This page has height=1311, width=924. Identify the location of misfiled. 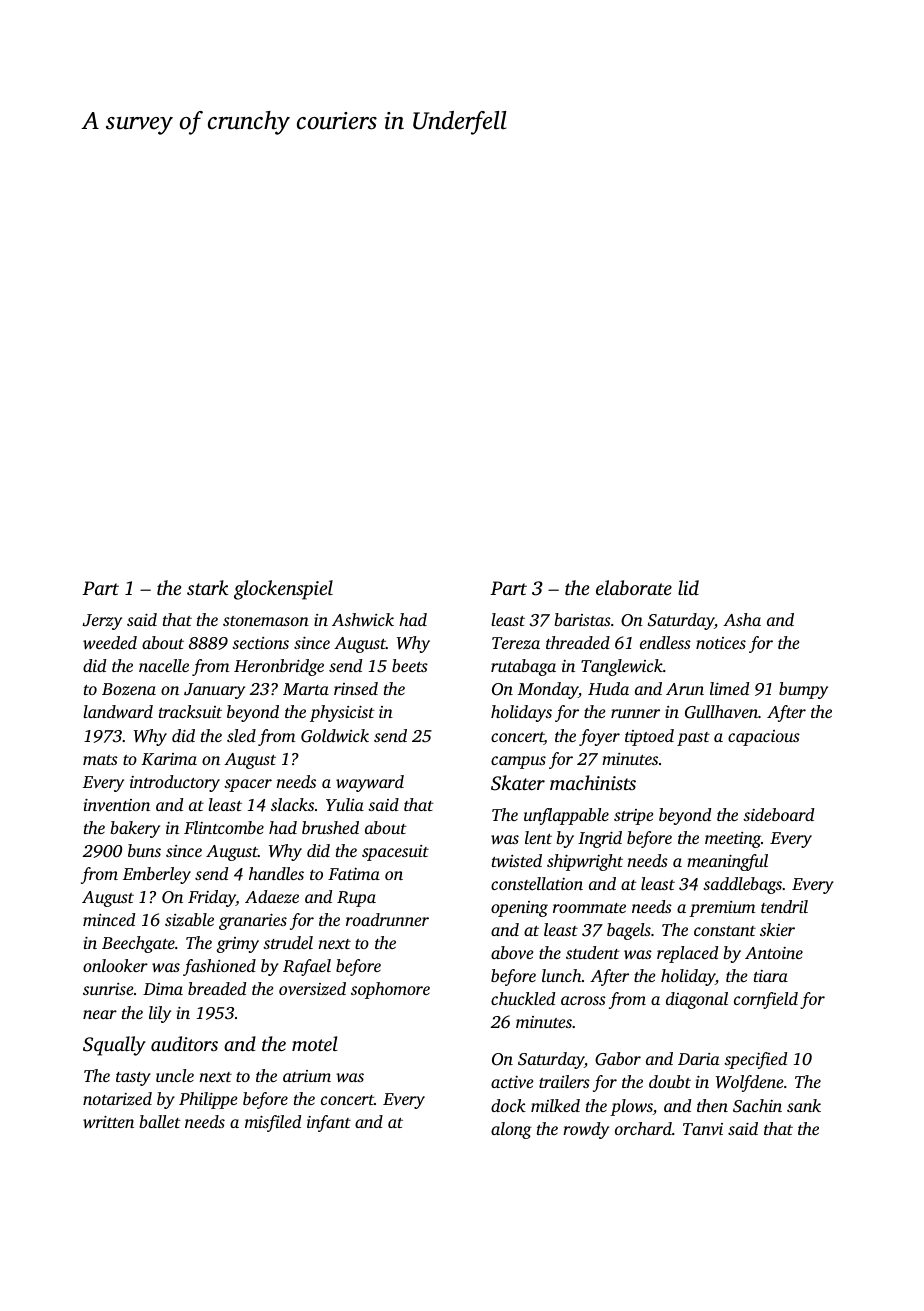
(273, 1123).
